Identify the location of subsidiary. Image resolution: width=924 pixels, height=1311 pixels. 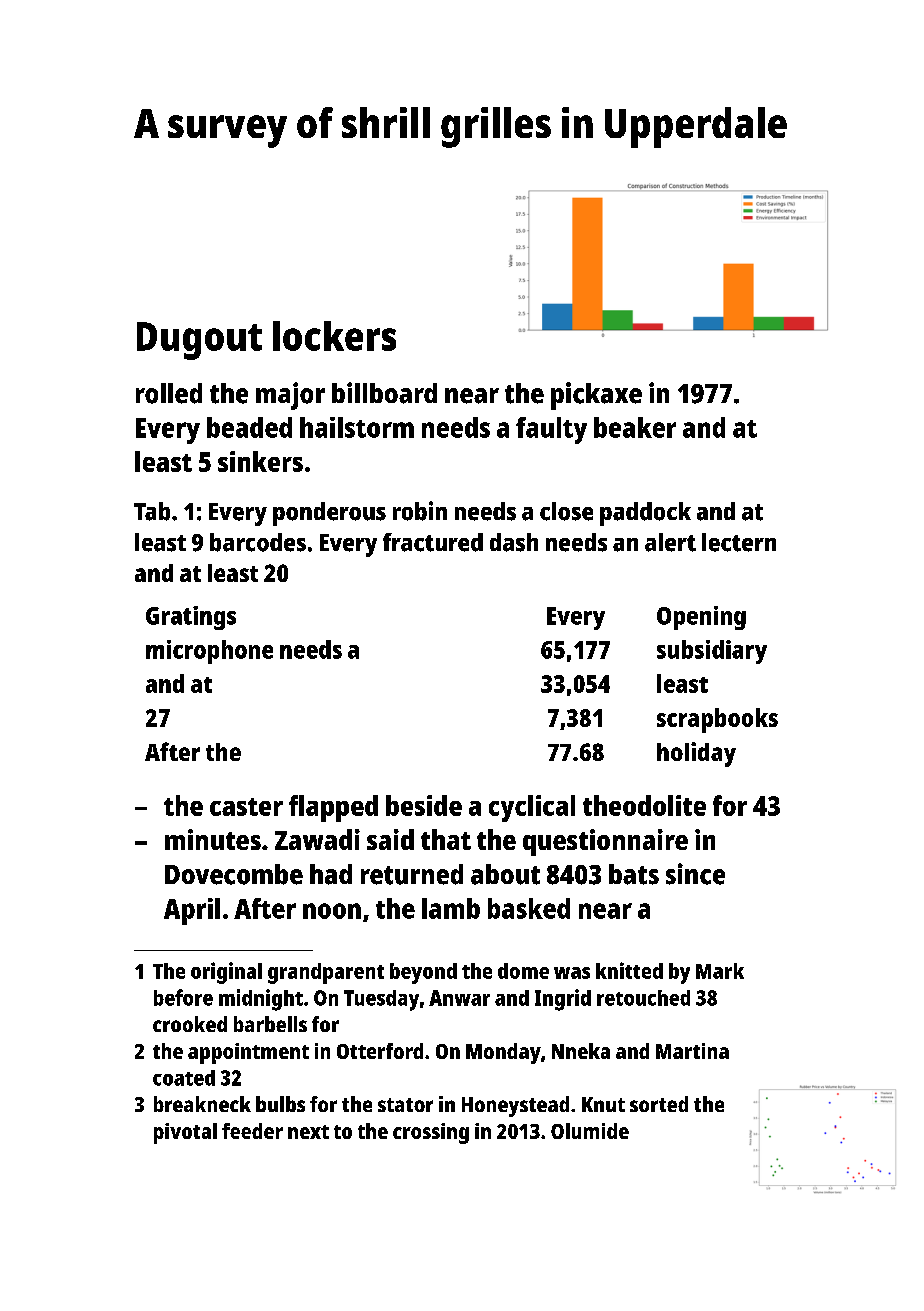
(712, 652).
